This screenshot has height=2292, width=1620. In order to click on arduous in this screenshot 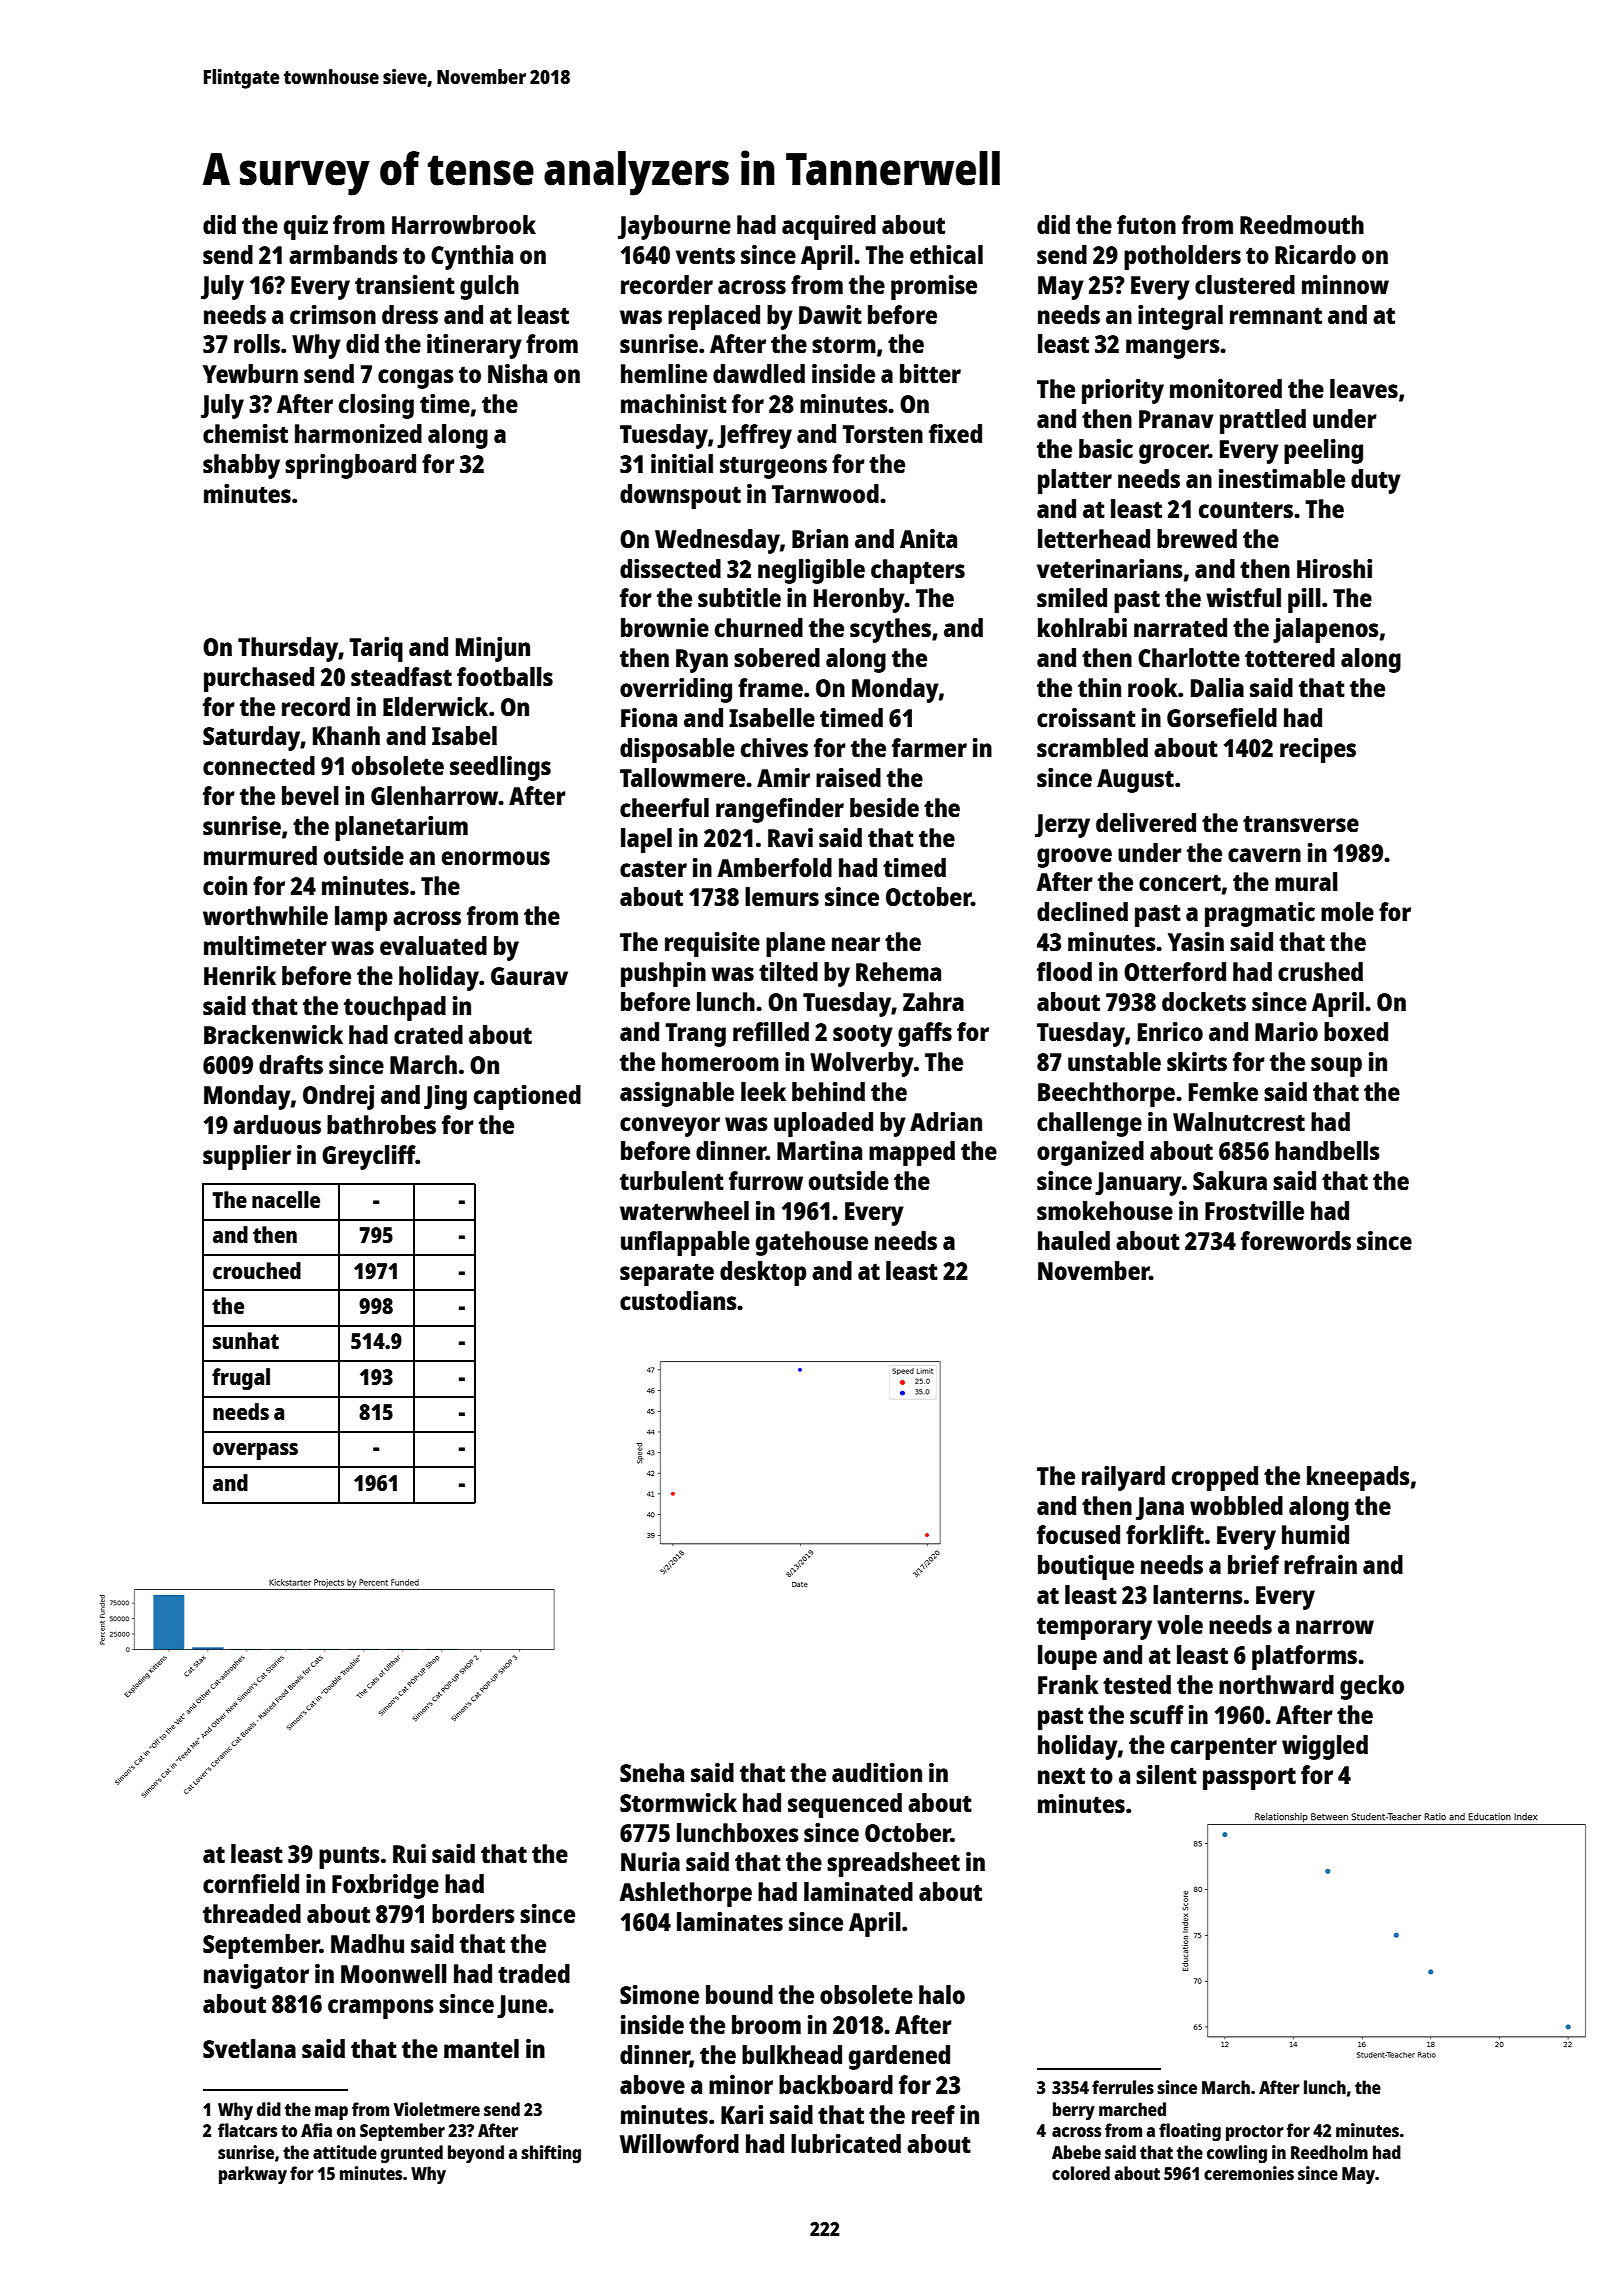, I will do `click(277, 1124)`.
